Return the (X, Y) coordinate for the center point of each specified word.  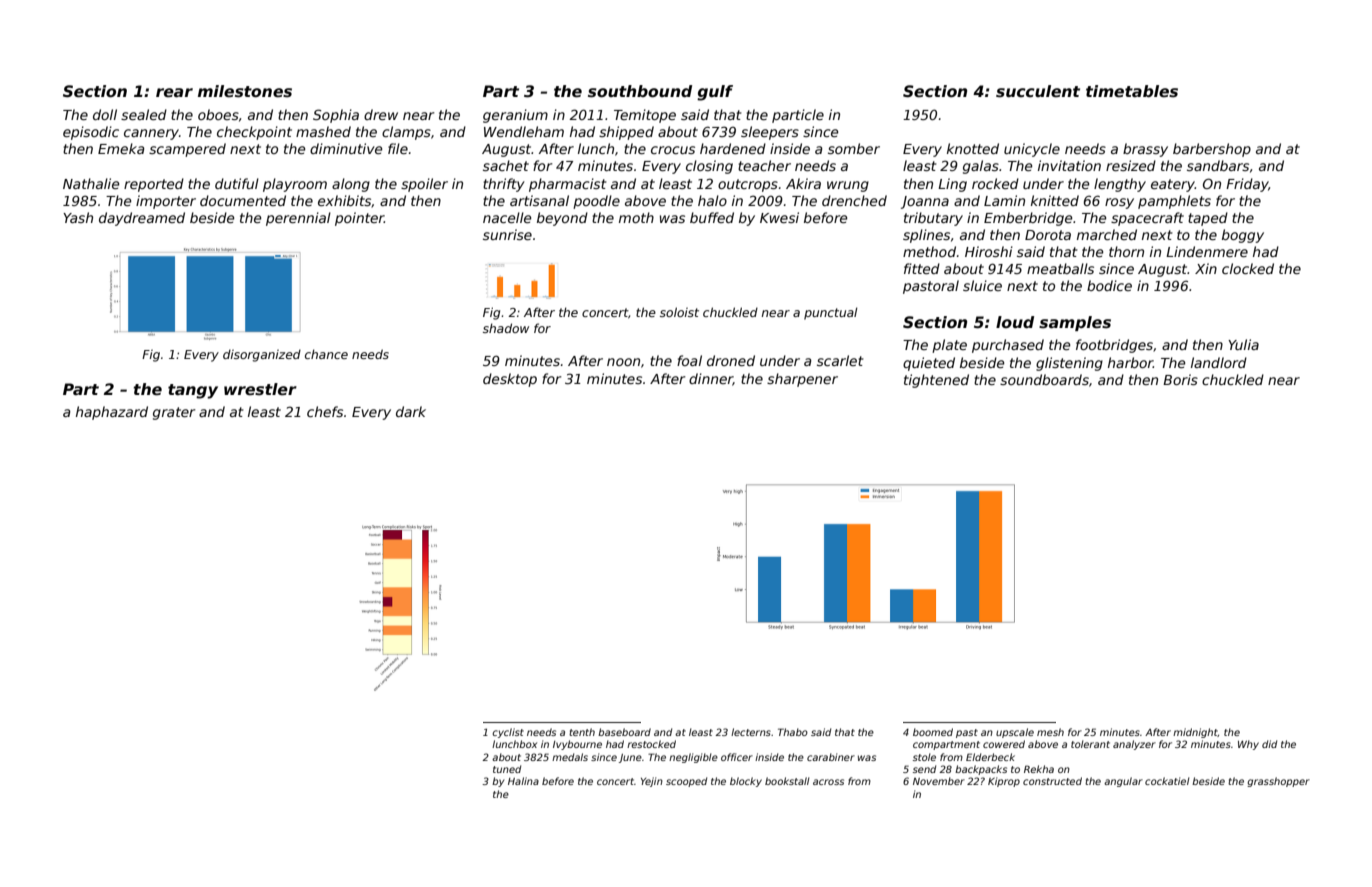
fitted (922, 268)
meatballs (1060, 268)
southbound (640, 91)
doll (105, 114)
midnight (1195, 733)
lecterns (751, 732)
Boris (1180, 379)
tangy (193, 391)
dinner (711, 379)
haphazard (112, 413)
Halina (523, 781)
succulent (1038, 91)
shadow (506, 328)
